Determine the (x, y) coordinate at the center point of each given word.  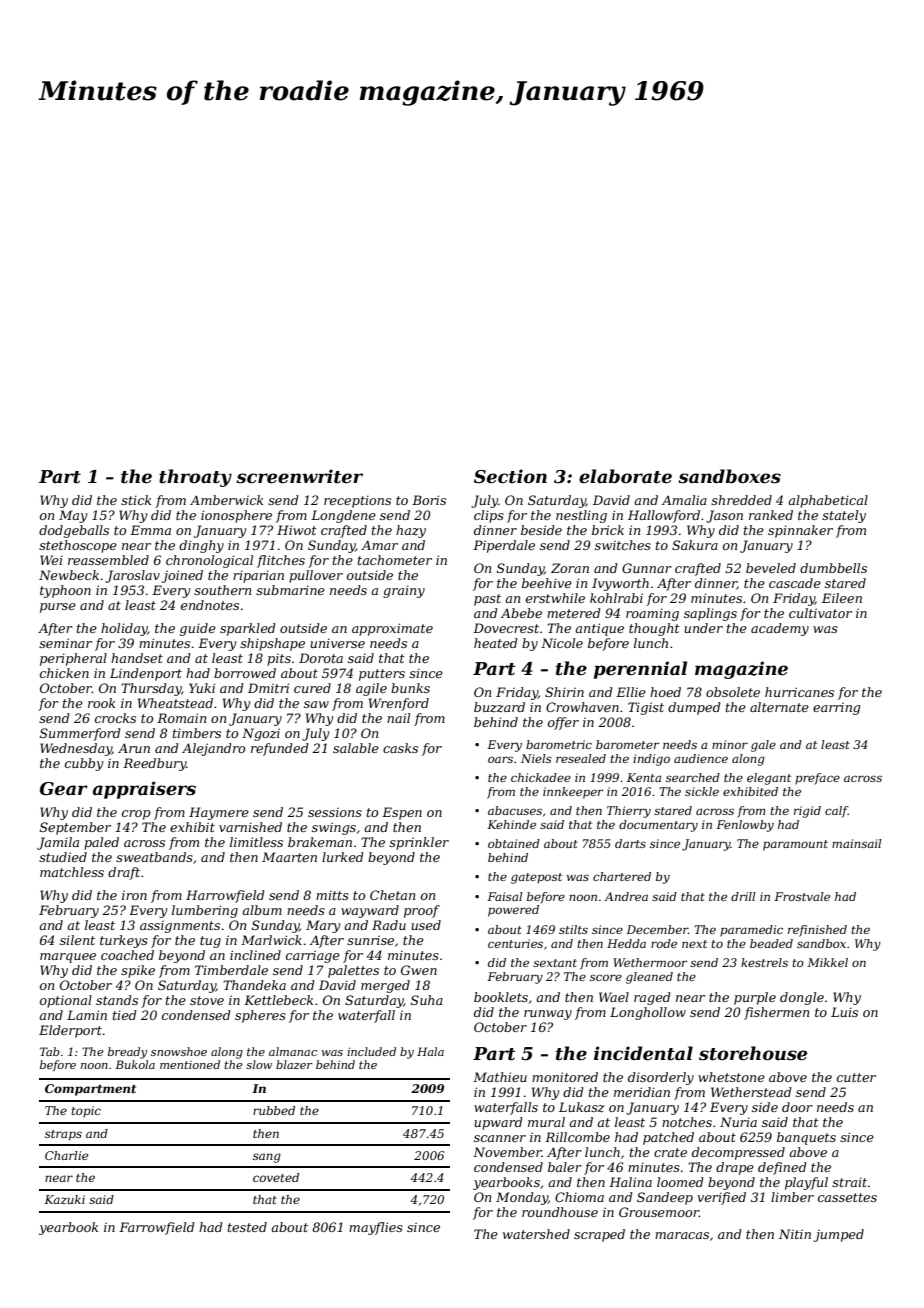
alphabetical (828, 501)
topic (86, 1112)
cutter (856, 1077)
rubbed (274, 1110)
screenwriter (299, 476)
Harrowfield (225, 896)
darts (630, 843)
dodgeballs (74, 531)
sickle (702, 791)
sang (267, 1158)
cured (312, 688)
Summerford (80, 734)
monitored (565, 1077)
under (703, 628)
